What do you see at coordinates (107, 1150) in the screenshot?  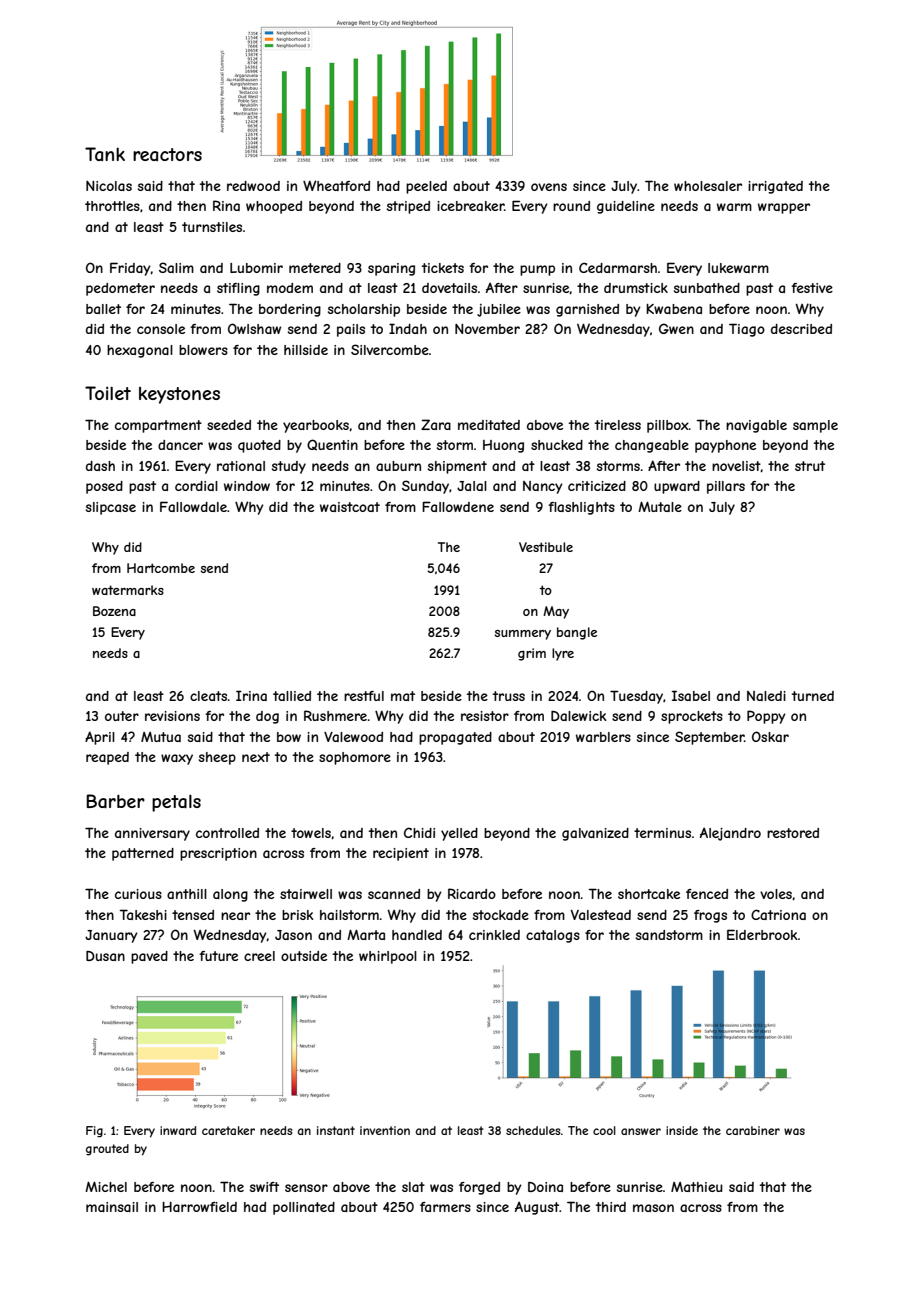 I see `grouted` at bounding box center [107, 1150].
